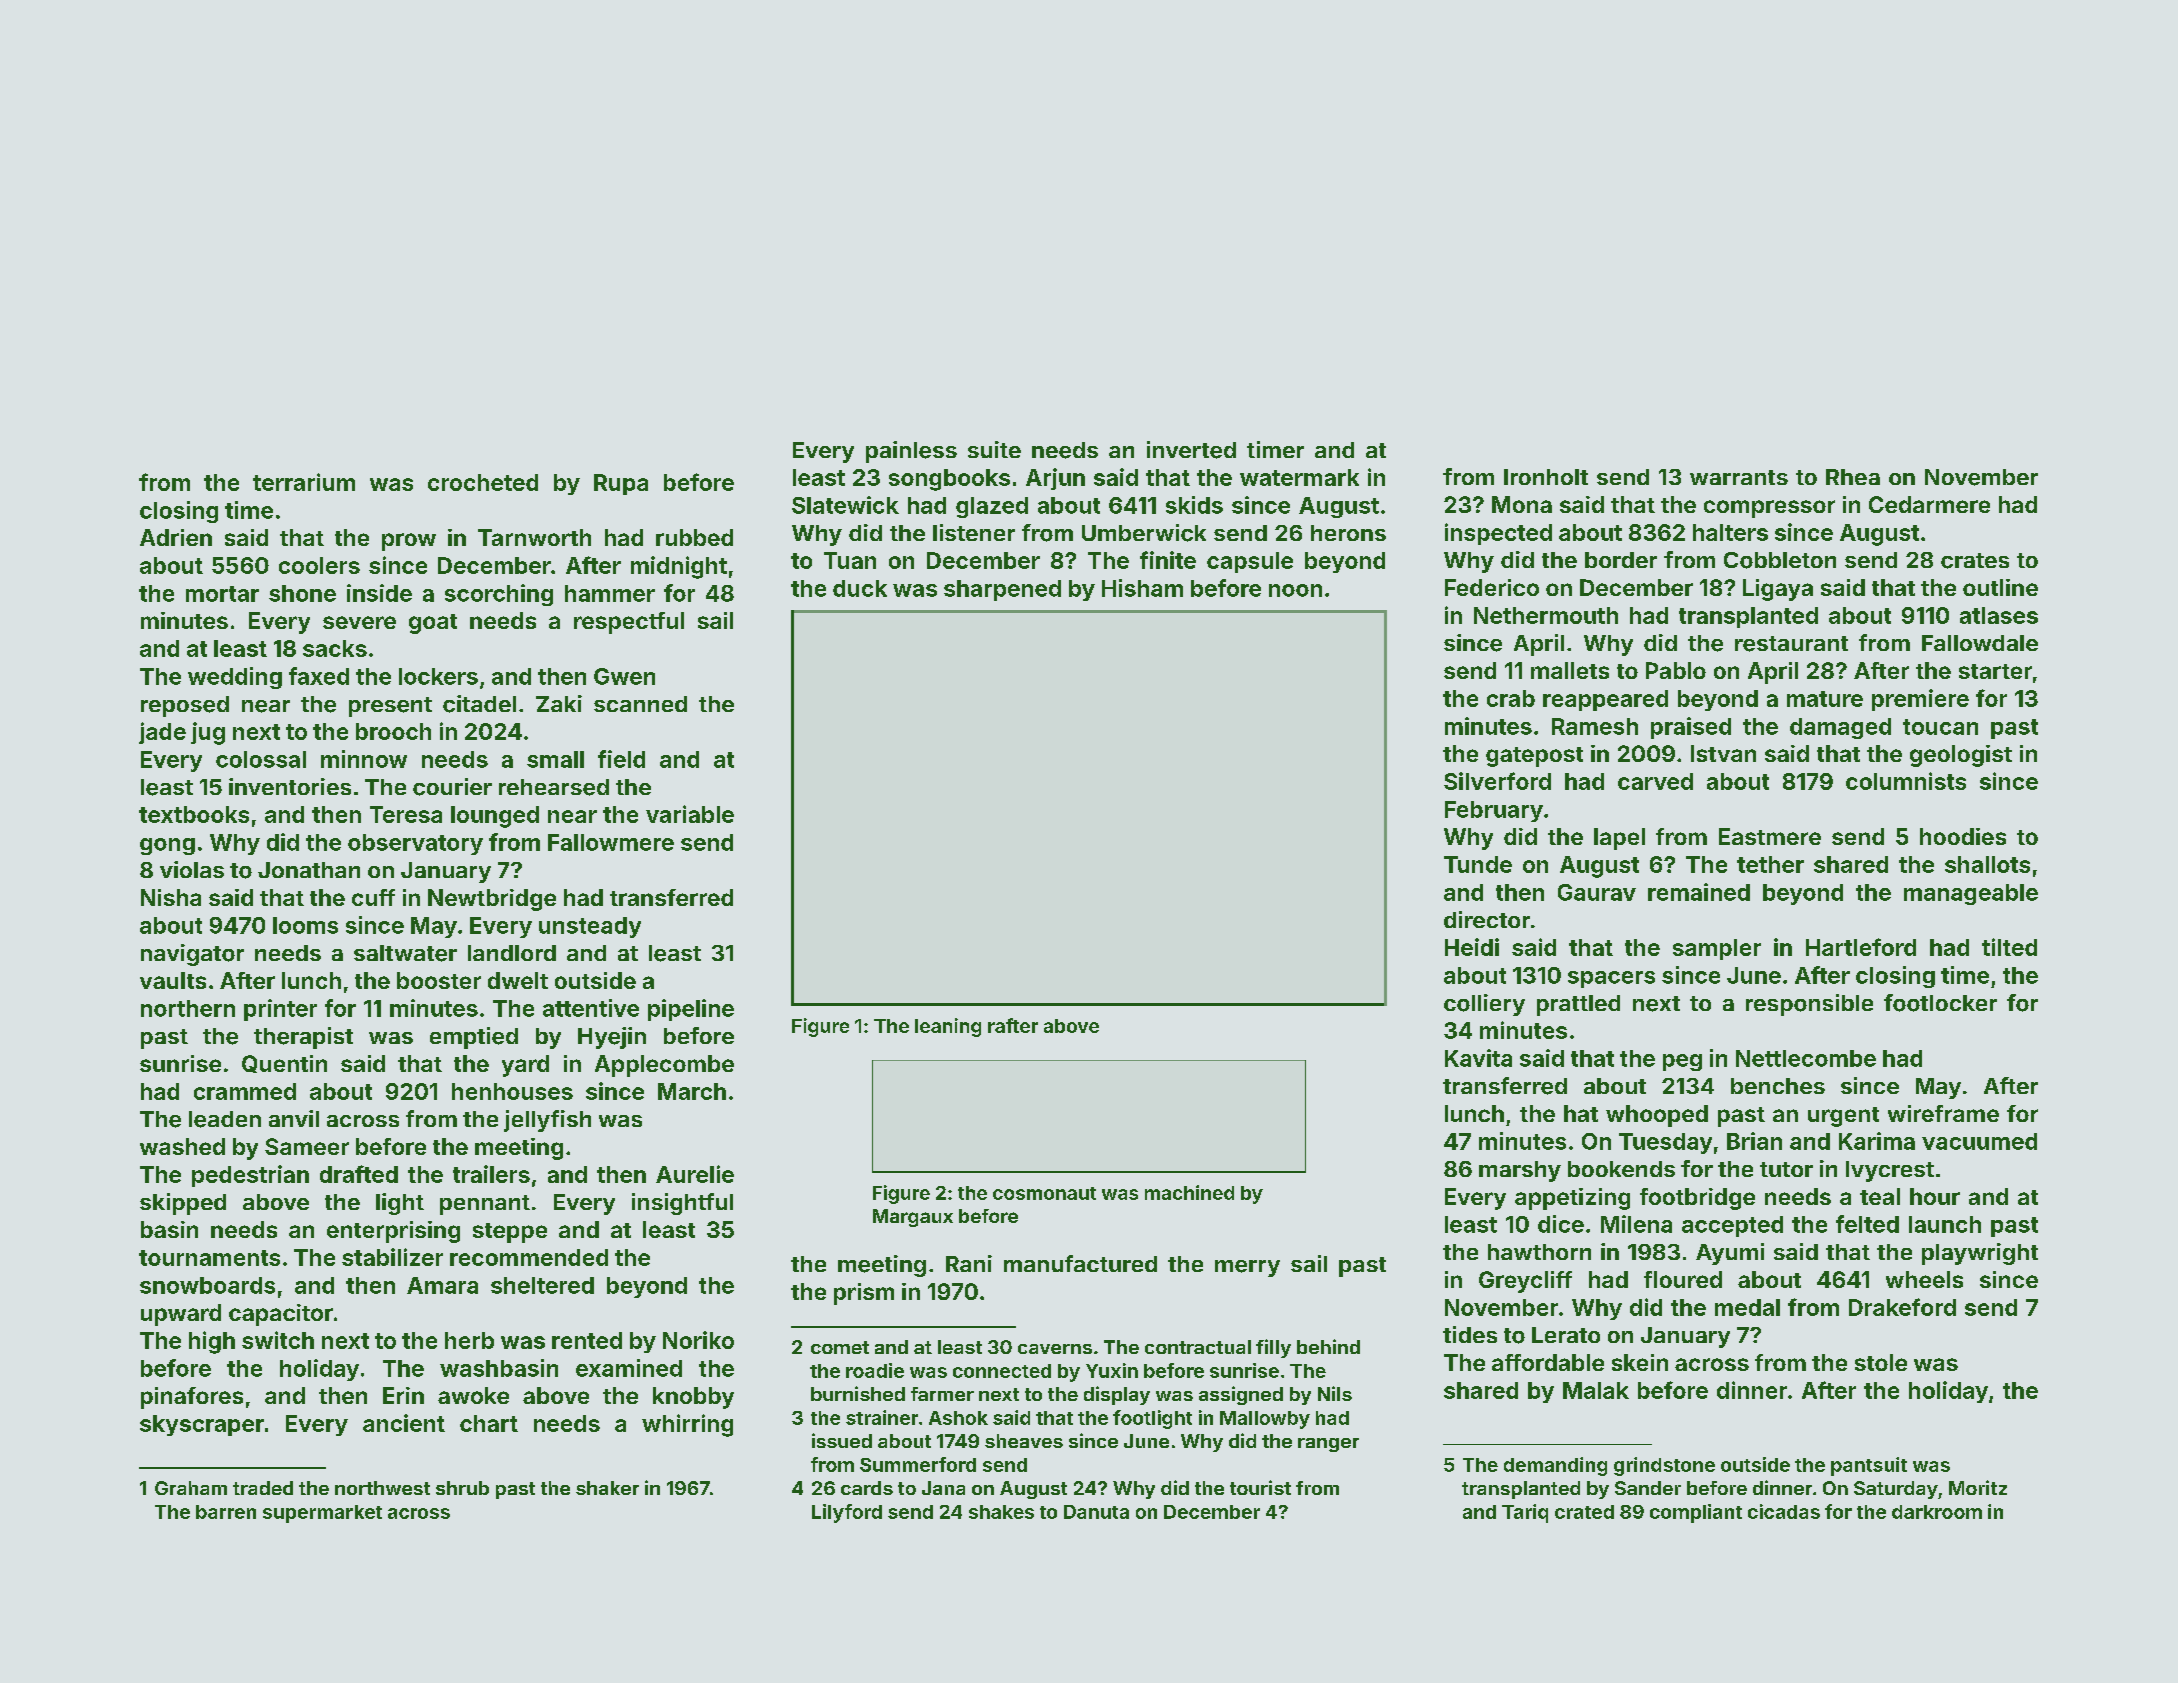 This screenshot has width=2178, height=1683. Describe the element at coordinates (512, 953) in the screenshot. I see `landlord` at that location.
